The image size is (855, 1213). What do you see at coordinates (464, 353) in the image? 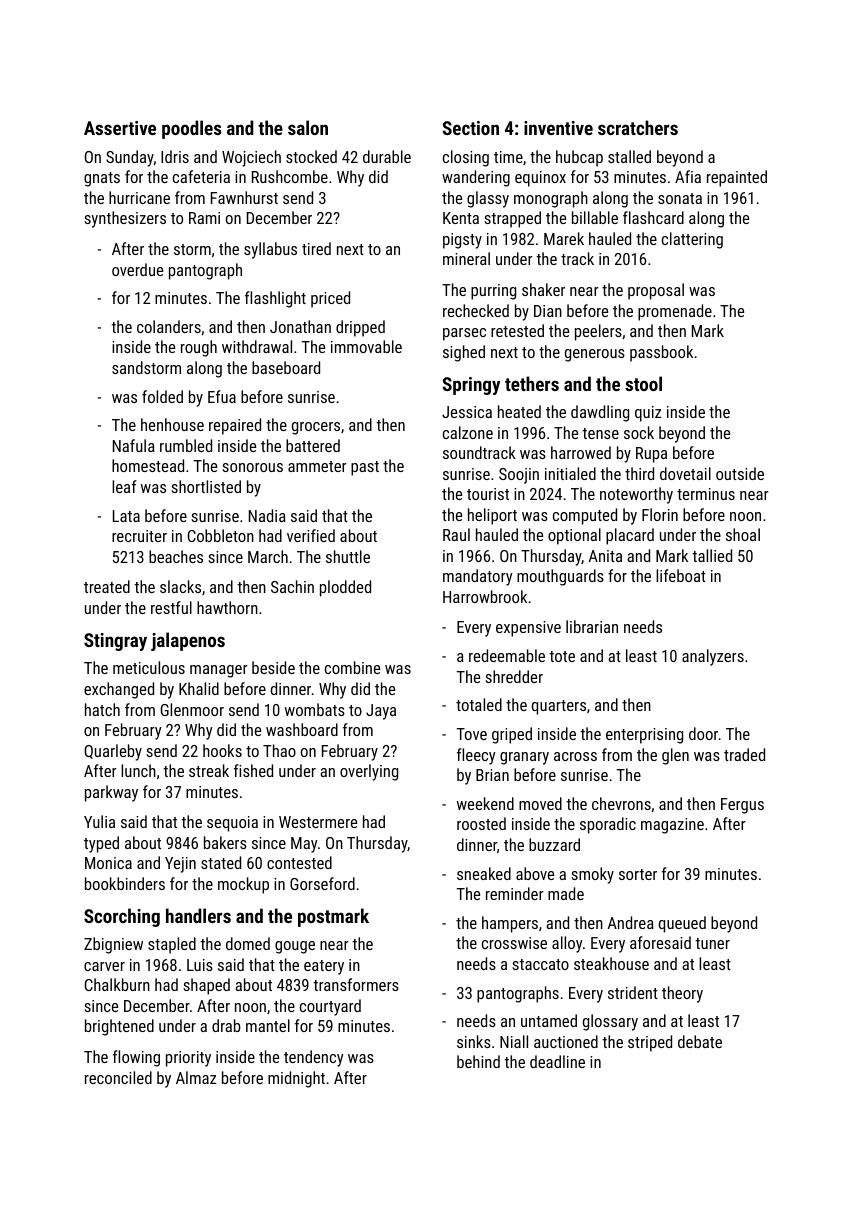
I see `sighed` at bounding box center [464, 353].
